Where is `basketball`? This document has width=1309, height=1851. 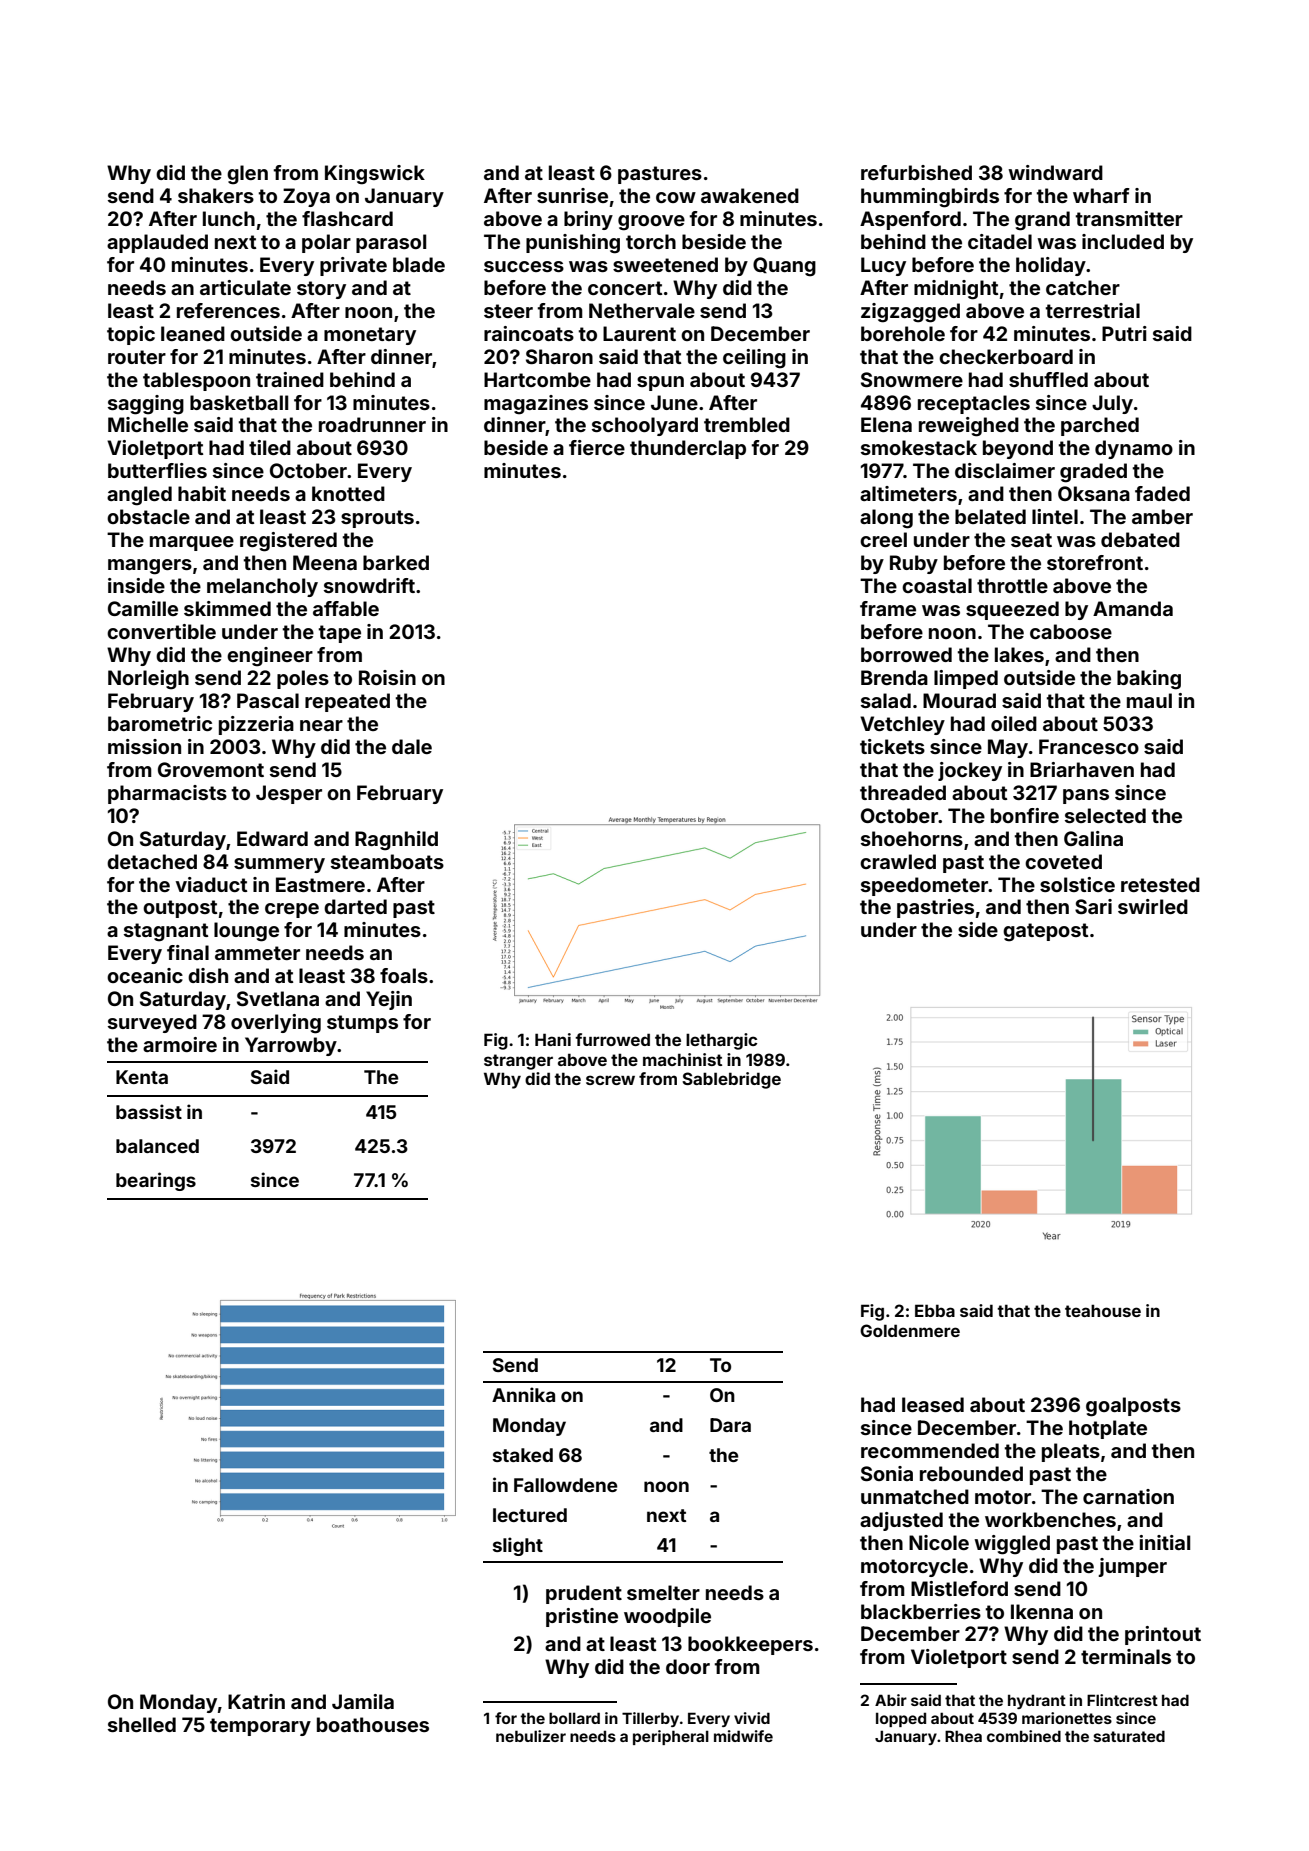 basketball is located at coordinates (239, 402).
